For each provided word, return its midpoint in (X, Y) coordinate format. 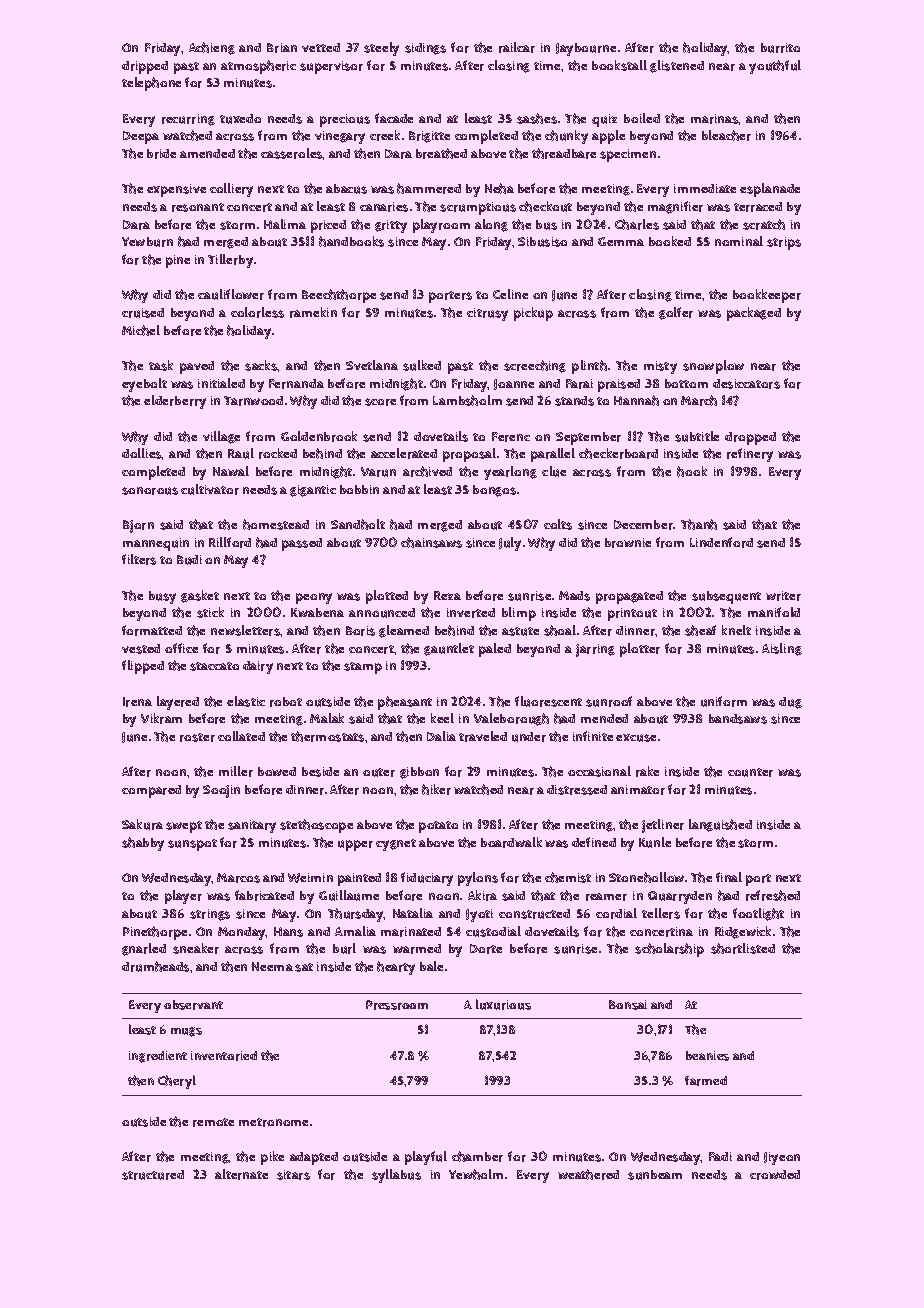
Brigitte (429, 137)
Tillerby (230, 261)
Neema (272, 966)
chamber (477, 1156)
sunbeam (655, 1175)
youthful (775, 67)
